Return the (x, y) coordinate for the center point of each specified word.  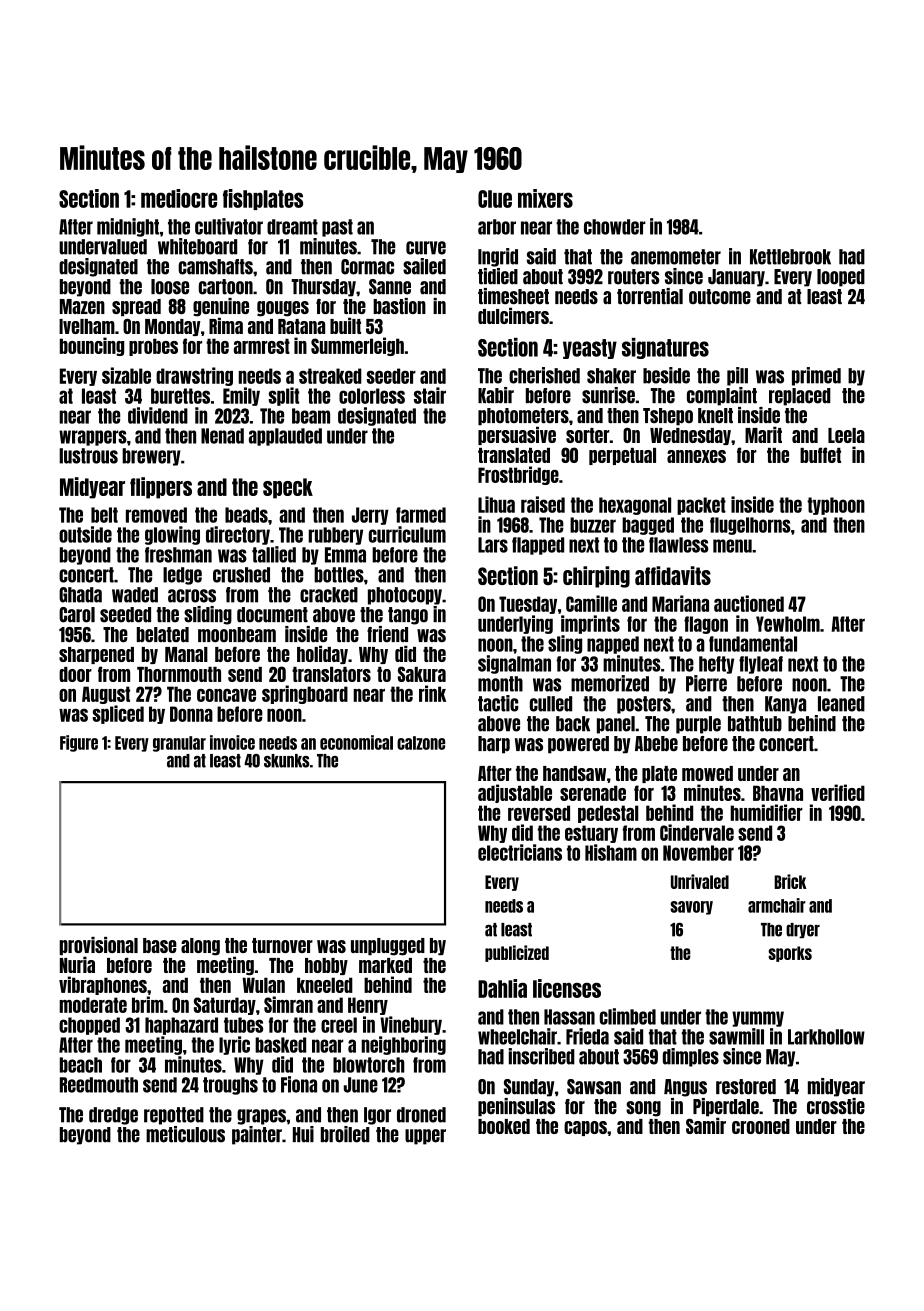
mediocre (179, 198)
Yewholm (788, 624)
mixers (545, 198)
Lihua (496, 504)
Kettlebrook (790, 257)
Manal (186, 654)
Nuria (77, 964)
